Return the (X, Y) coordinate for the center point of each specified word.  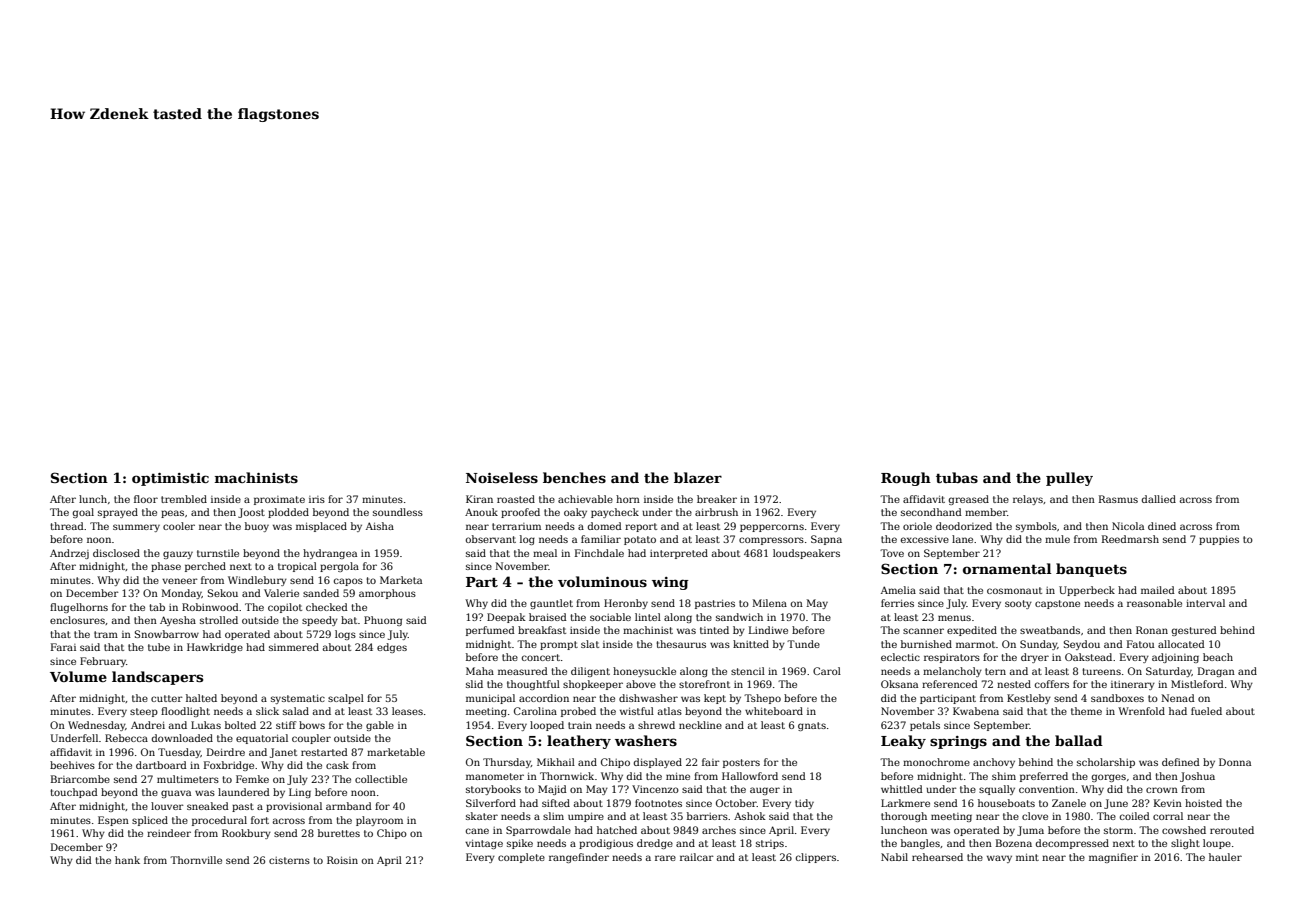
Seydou (1082, 645)
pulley (1069, 479)
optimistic (170, 479)
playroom (379, 821)
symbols (1036, 527)
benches (574, 477)
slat (590, 644)
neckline (700, 725)
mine (678, 776)
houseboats (1006, 803)
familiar (601, 539)
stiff (286, 725)
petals (925, 726)
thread (67, 526)
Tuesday (179, 753)
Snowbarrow (167, 634)
